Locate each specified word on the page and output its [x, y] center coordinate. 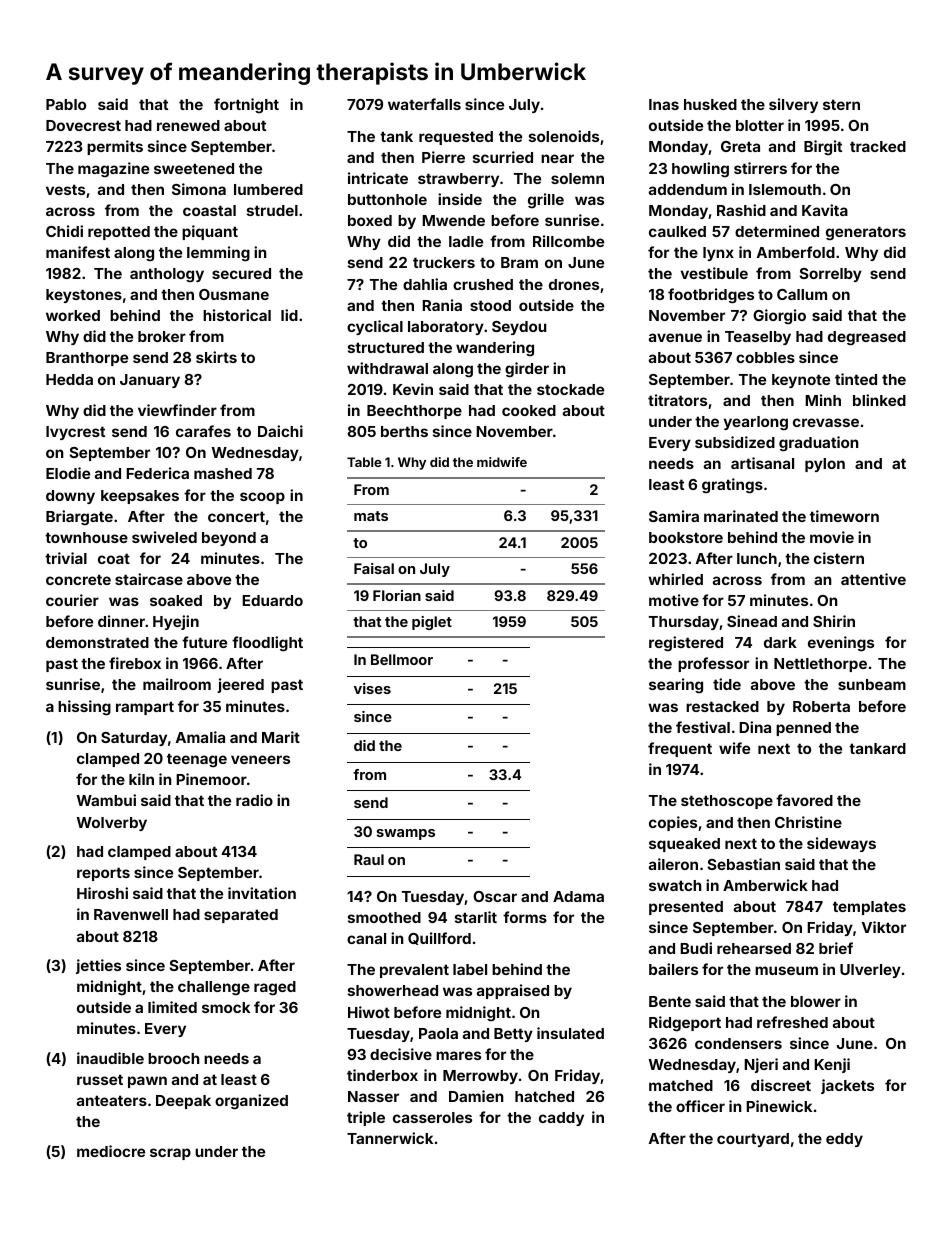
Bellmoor [402, 659]
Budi [696, 948]
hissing [84, 708]
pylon [825, 465]
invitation [262, 893]
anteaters [112, 1100]
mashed [223, 473]
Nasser [373, 1096]
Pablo [66, 104]
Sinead [752, 621]
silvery [793, 105]
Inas [664, 104]
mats [371, 516]
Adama [578, 896]
